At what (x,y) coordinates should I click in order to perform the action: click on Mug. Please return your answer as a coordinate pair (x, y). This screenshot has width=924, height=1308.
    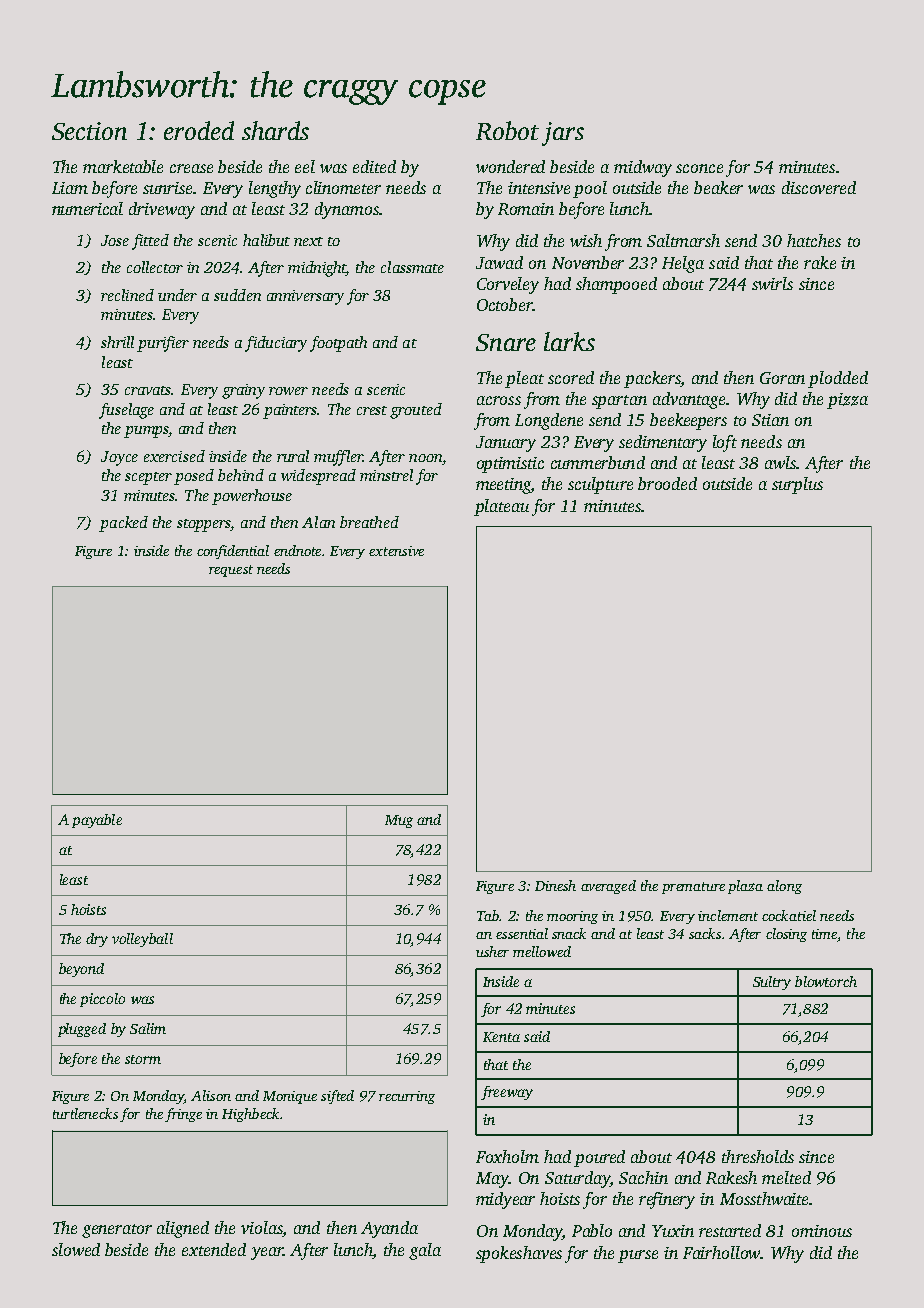
    Looking at the image, I should click on (399, 821).
